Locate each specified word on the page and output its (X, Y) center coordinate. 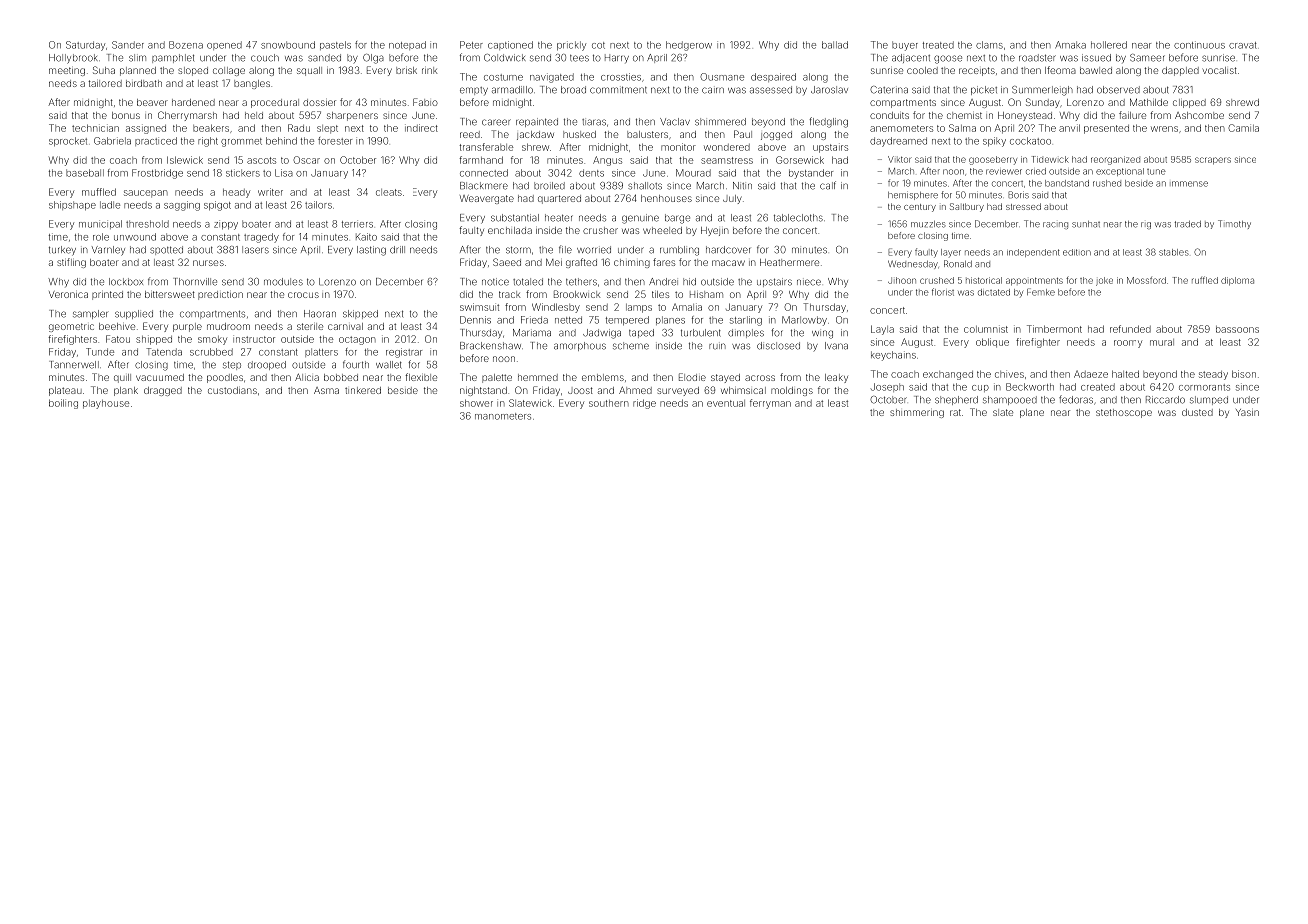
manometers (503, 416)
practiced (156, 141)
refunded (1130, 329)
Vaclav (675, 122)
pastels (335, 45)
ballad (835, 45)
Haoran (320, 314)
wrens (1164, 129)
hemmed (538, 377)
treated (938, 45)
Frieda (534, 320)
